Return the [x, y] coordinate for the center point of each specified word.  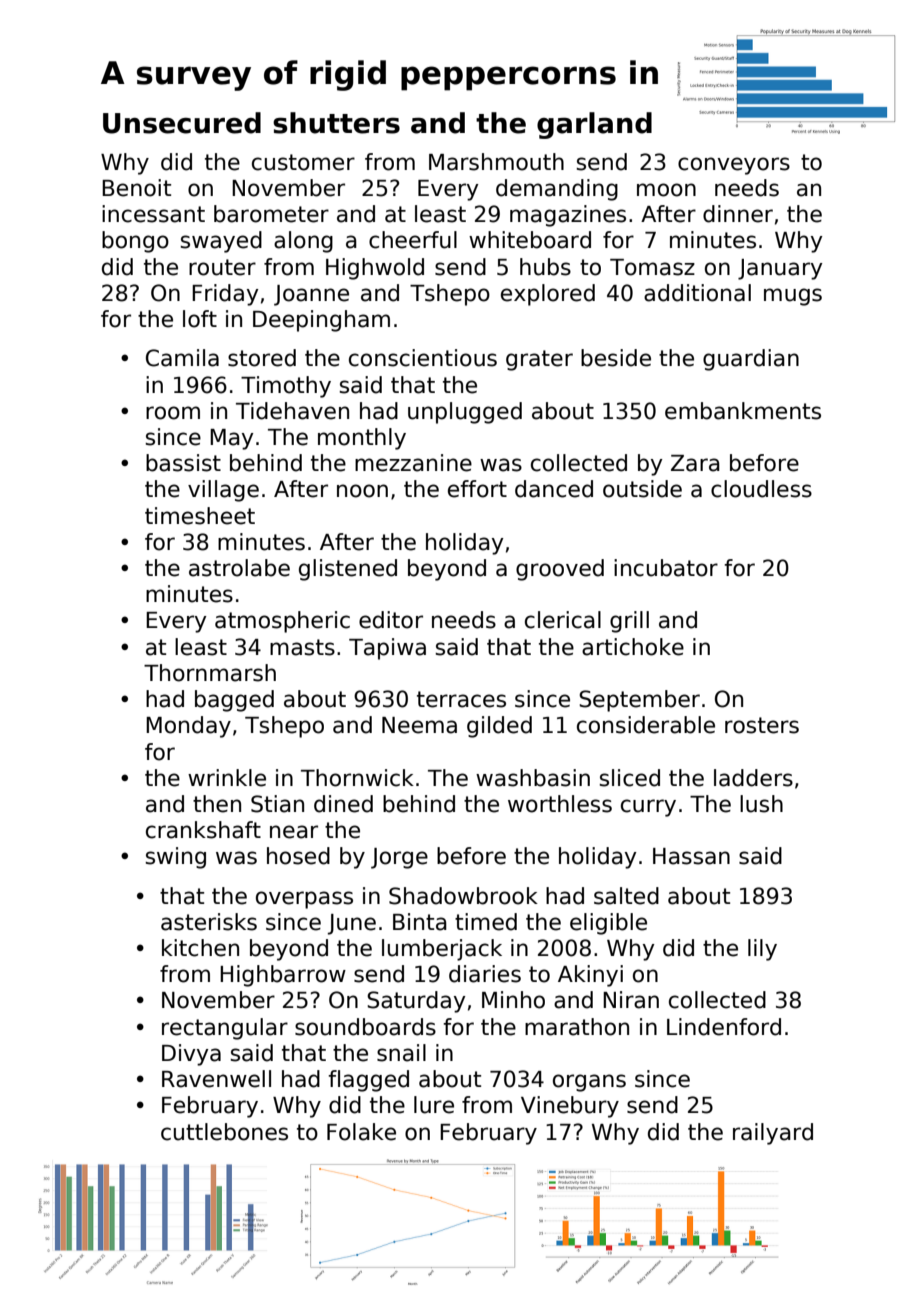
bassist [183, 463]
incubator [666, 568]
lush [761, 804]
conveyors [734, 166]
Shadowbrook [463, 896]
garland [594, 125]
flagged [368, 1081]
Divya [191, 1055]
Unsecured [182, 123]
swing [176, 858]
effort [477, 489]
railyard [773, 1134]
